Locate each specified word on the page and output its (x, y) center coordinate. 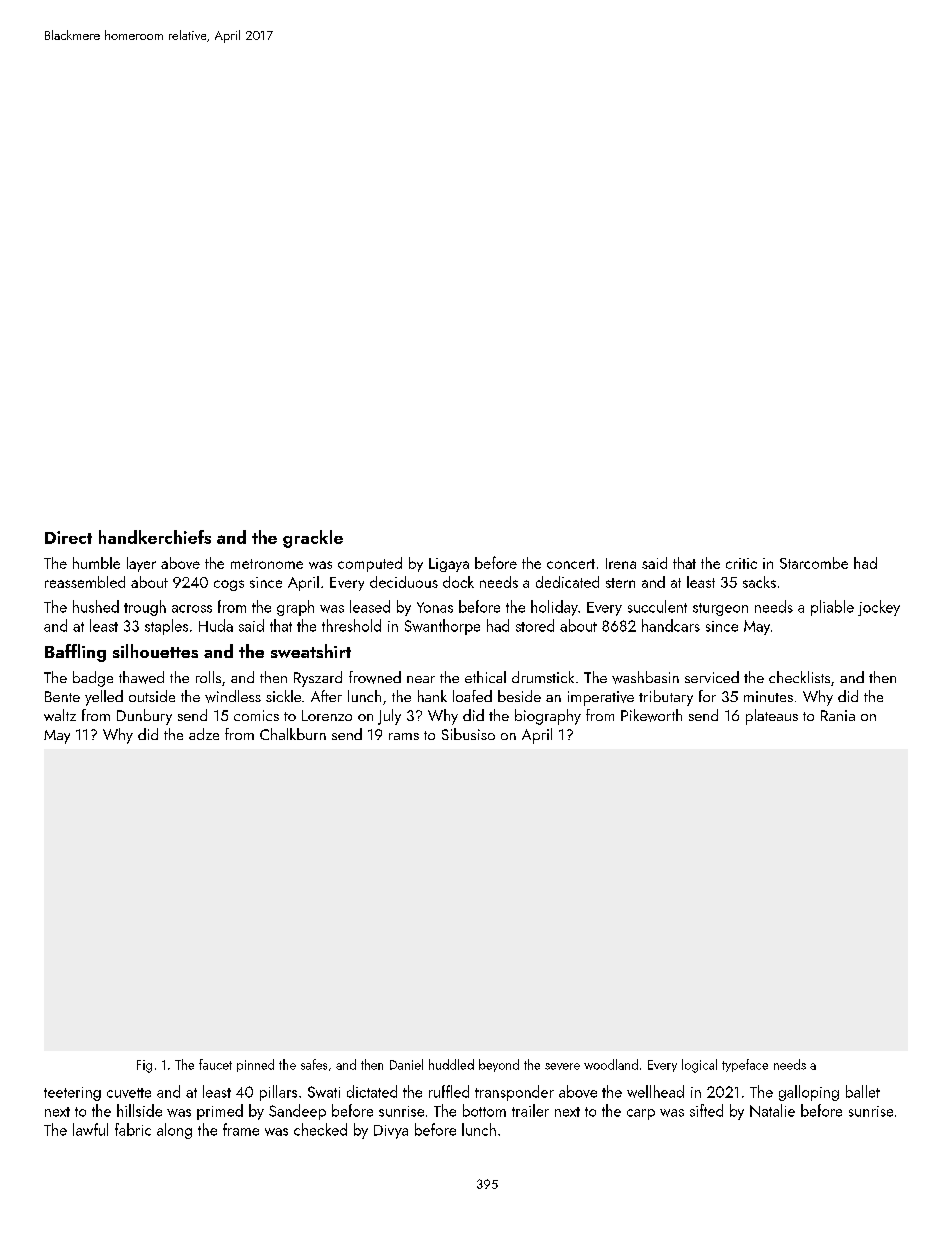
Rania (838, 715)
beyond (499, 1065)
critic (741, 563)
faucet (215, 1064)
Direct (68, 537)
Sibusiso (468, 734)
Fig (144, 1066)
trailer (530, 1110)
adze (204, 734)
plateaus (772, 717)
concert (571, 564)
